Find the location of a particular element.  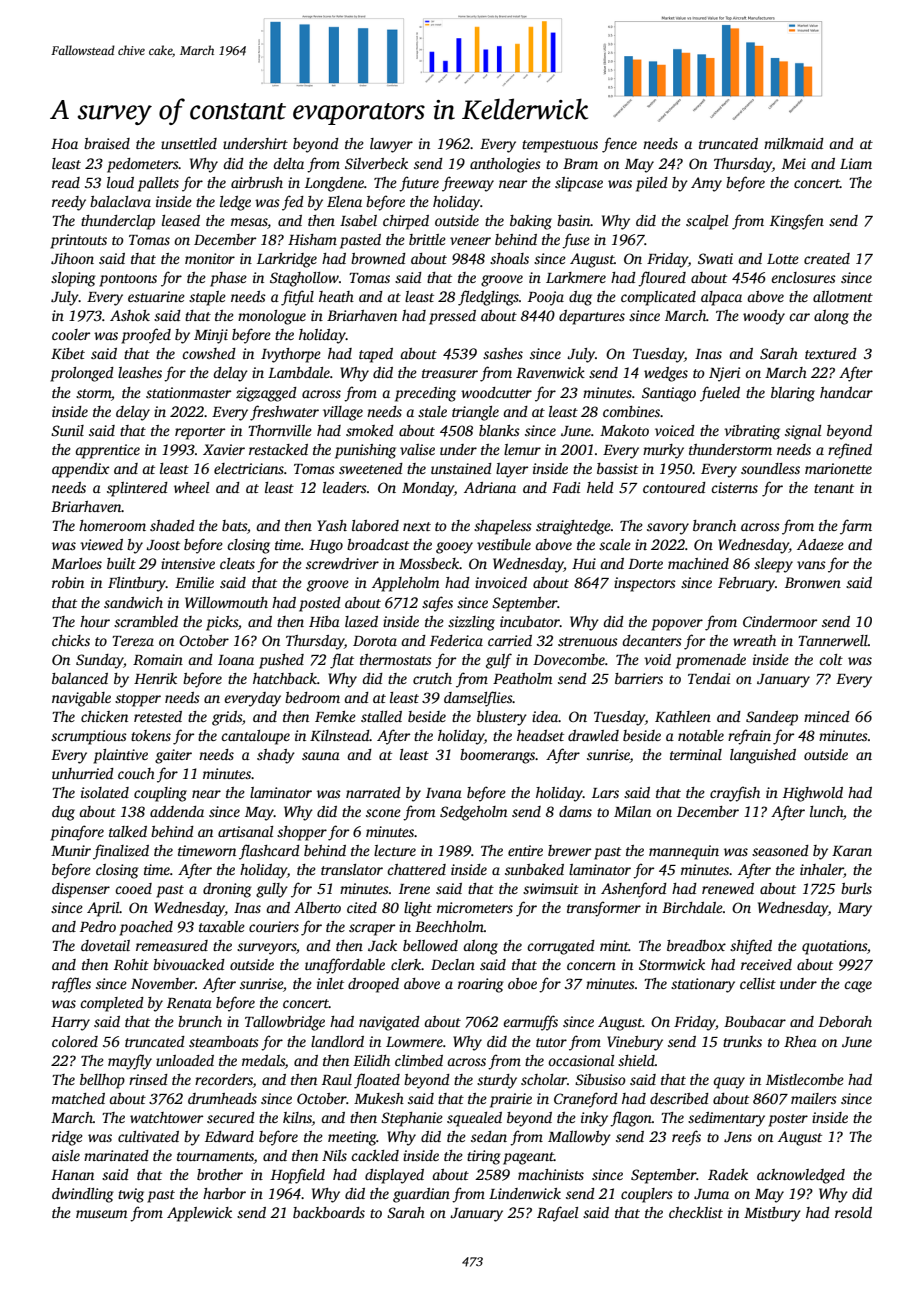

Rafael is located at coordinates (557, 1214).
